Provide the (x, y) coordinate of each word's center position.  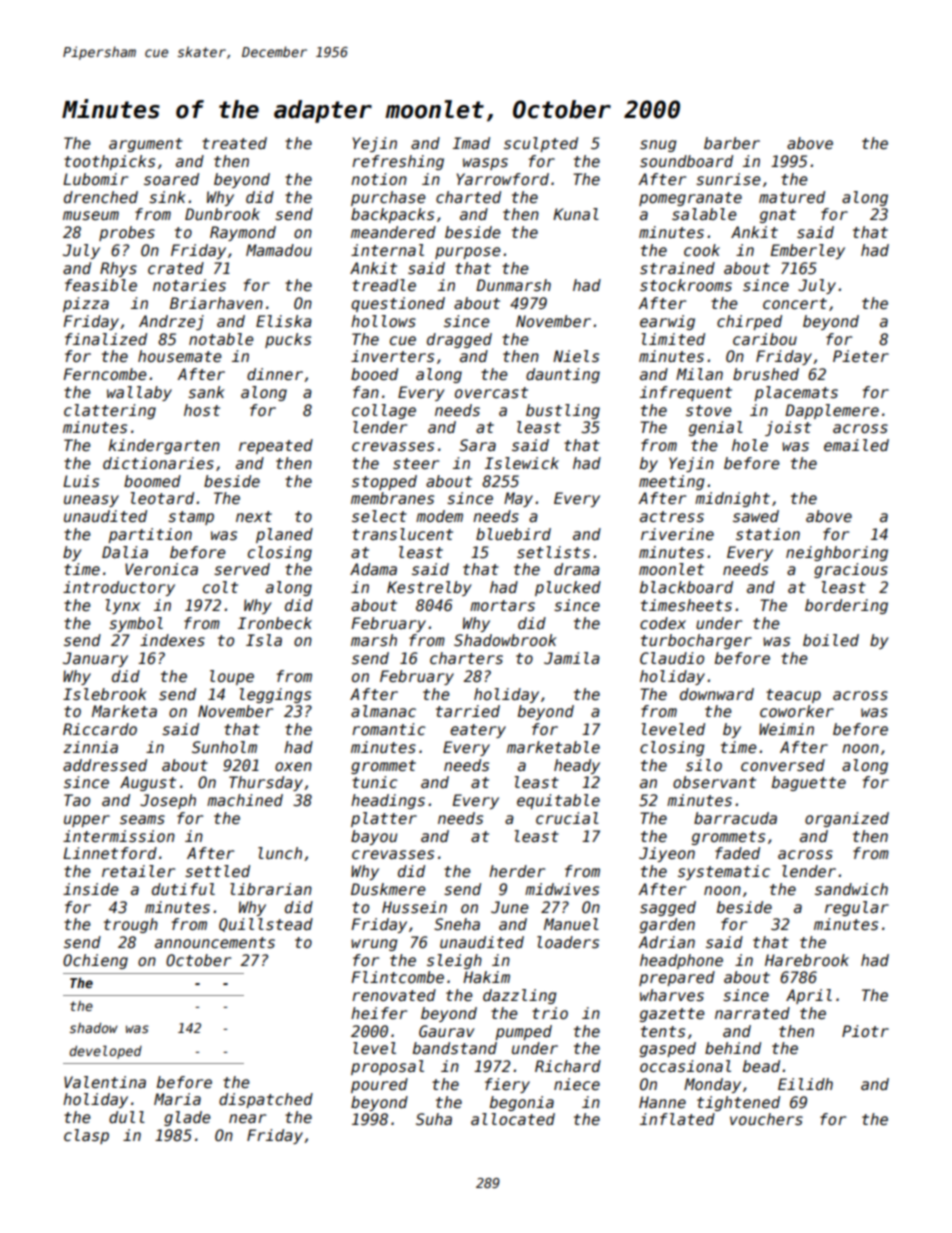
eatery (478, 731)
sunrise (728, 179)
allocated (513, 1119)
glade (187, 1118)
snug (658, 146)
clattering (110, 411)
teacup (793, 696)
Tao (77, 800)
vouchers (766, 1119)
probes (127, 233)
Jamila (572, 658)
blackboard (686, 587)
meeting (672, 482)
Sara (477, 445)
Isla (264, 640)
